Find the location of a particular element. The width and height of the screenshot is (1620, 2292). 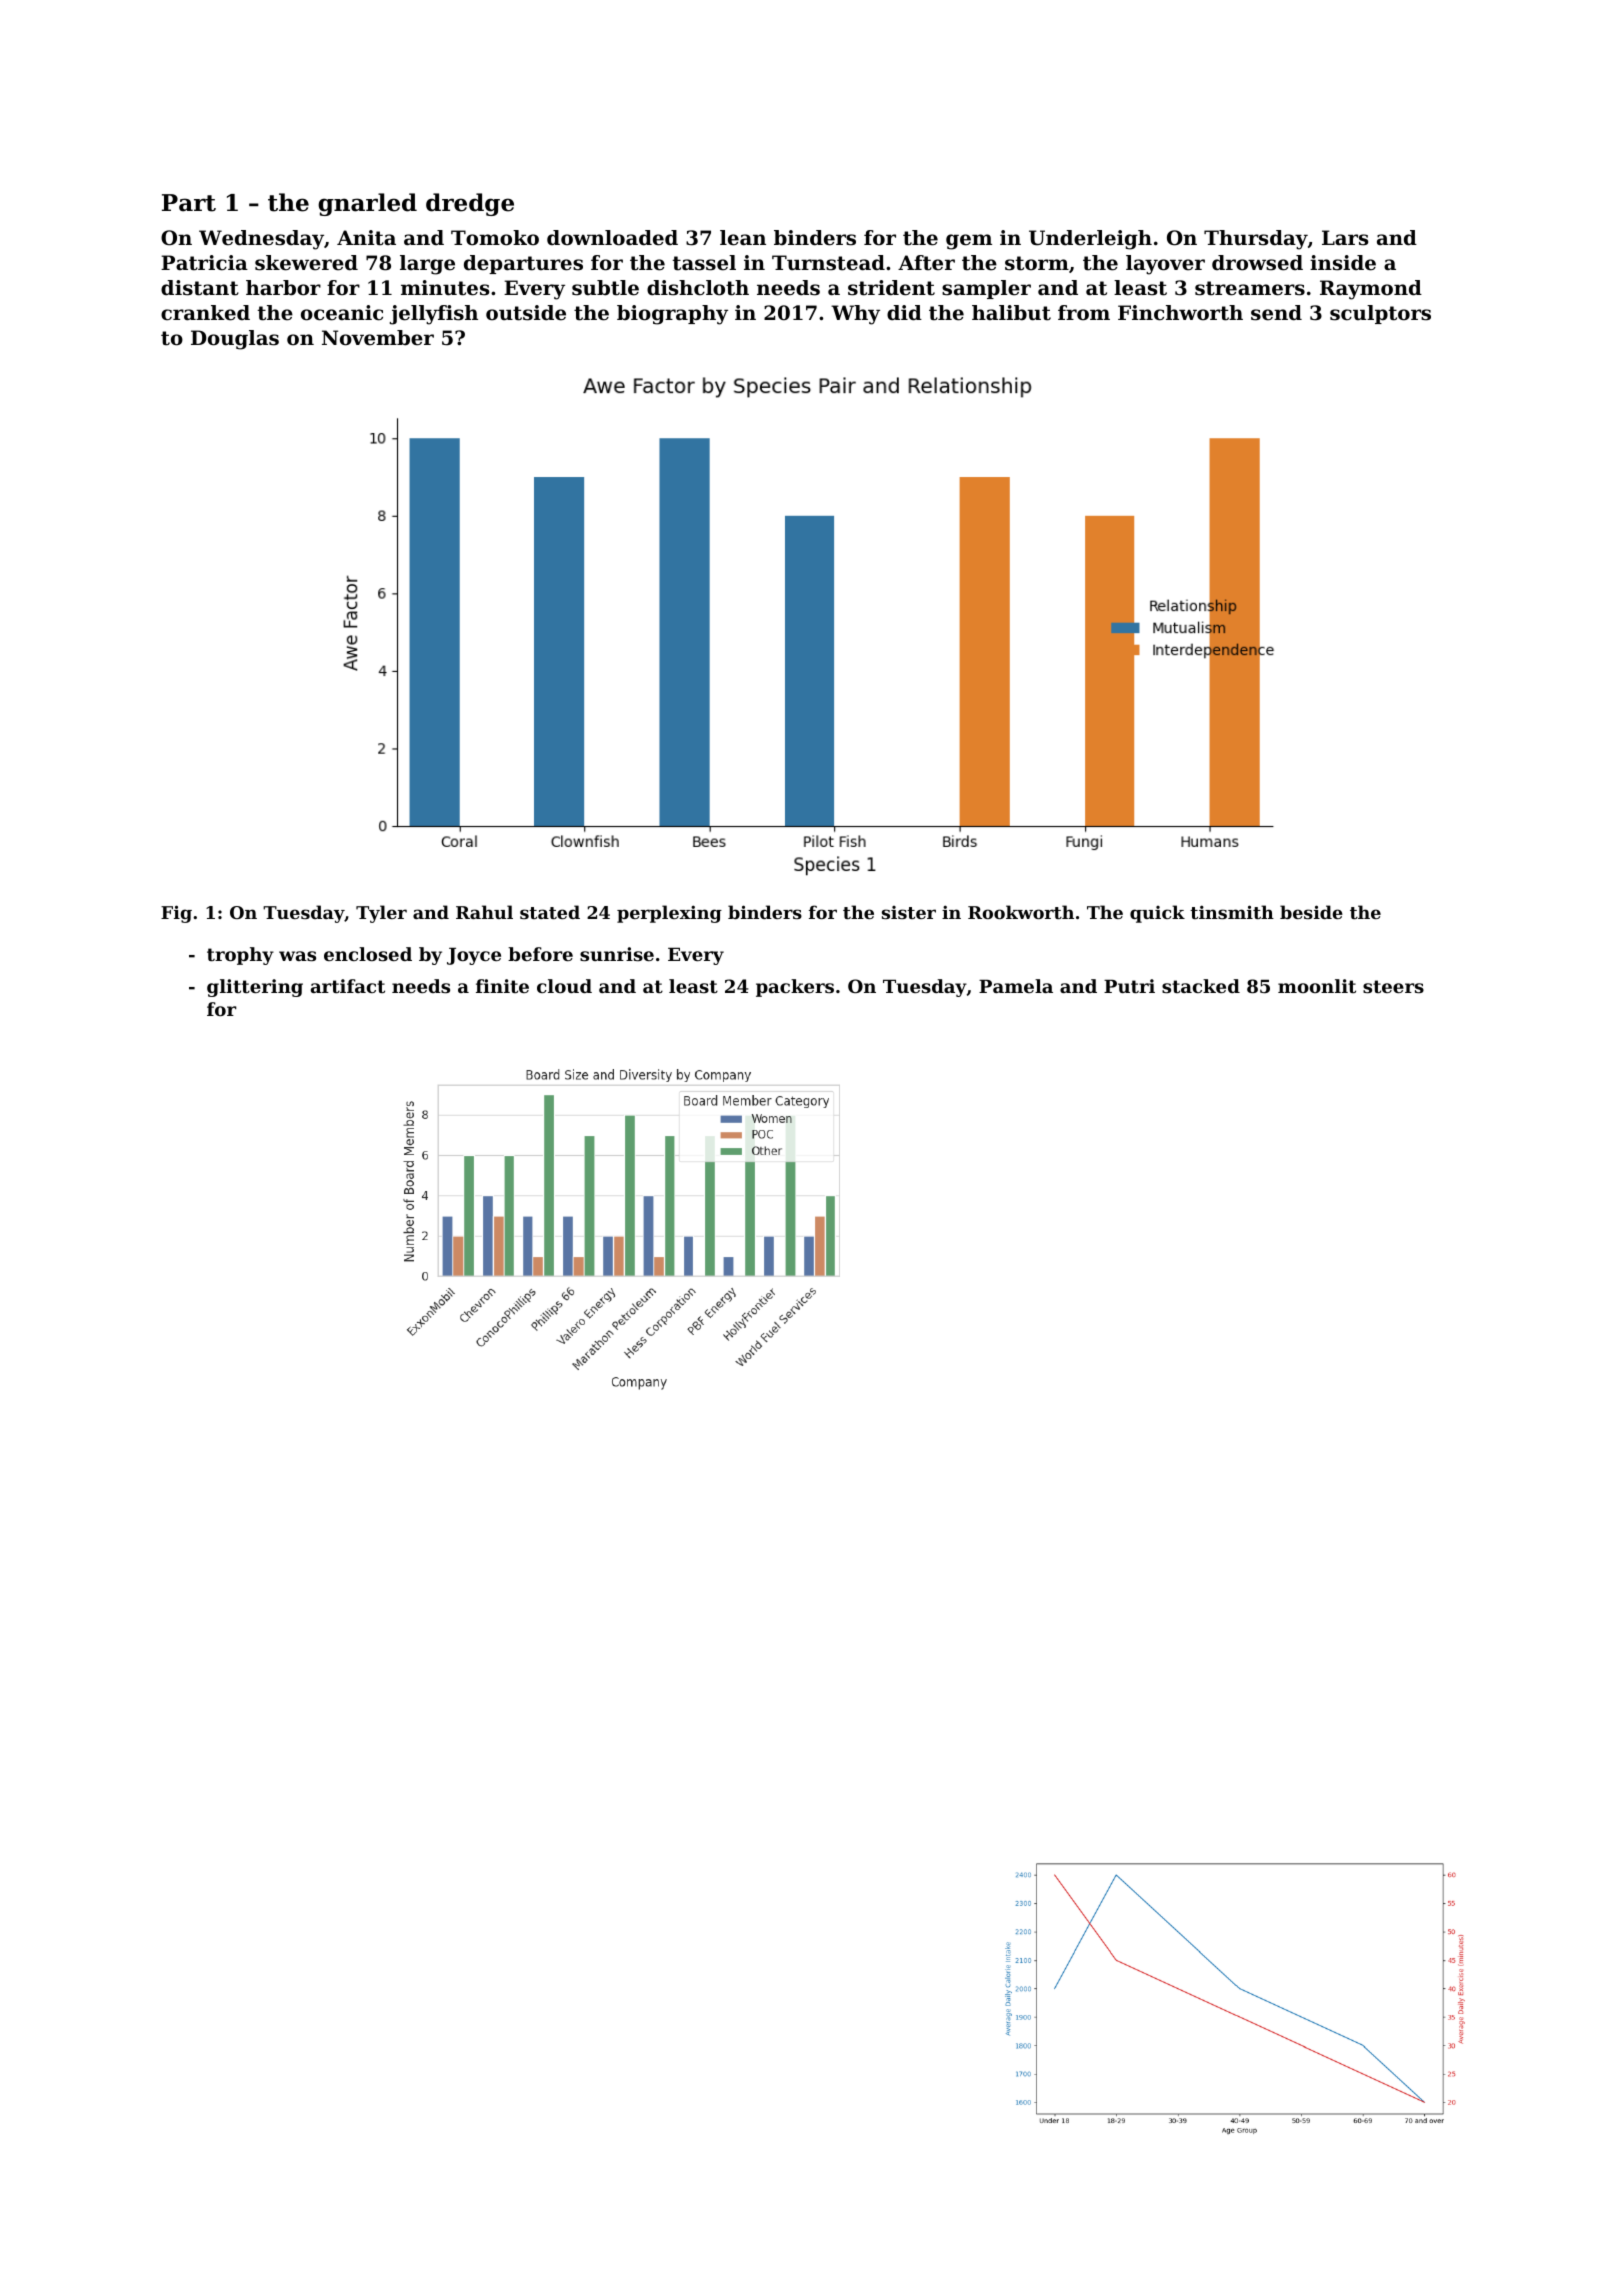

Rahul is located at coordinates (484, 912).
